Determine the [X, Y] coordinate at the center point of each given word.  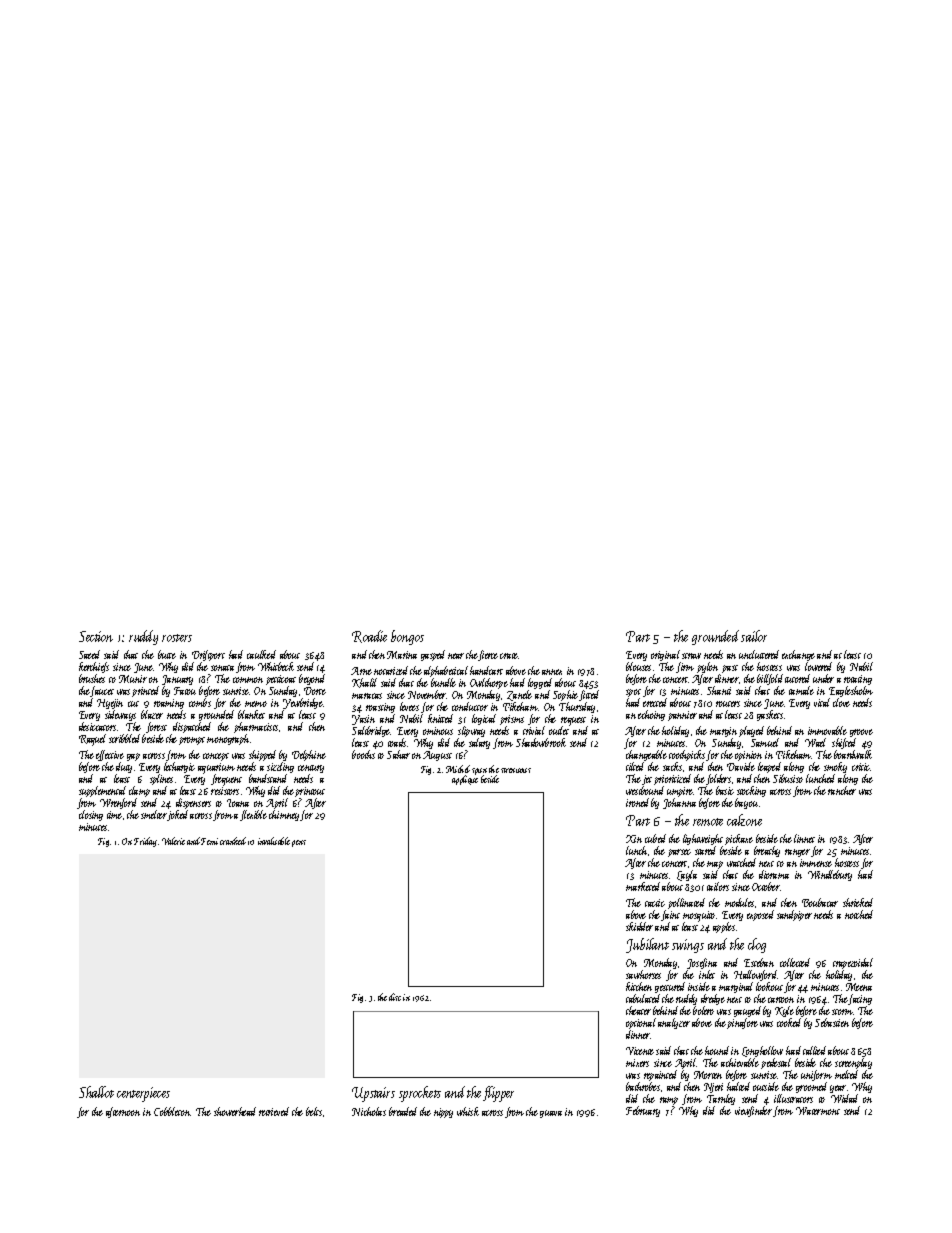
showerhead [235, 1111]
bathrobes [643, 1086]
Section [96, 636]
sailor [754, 636]
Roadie [369, 636]
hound [717, 1050]
